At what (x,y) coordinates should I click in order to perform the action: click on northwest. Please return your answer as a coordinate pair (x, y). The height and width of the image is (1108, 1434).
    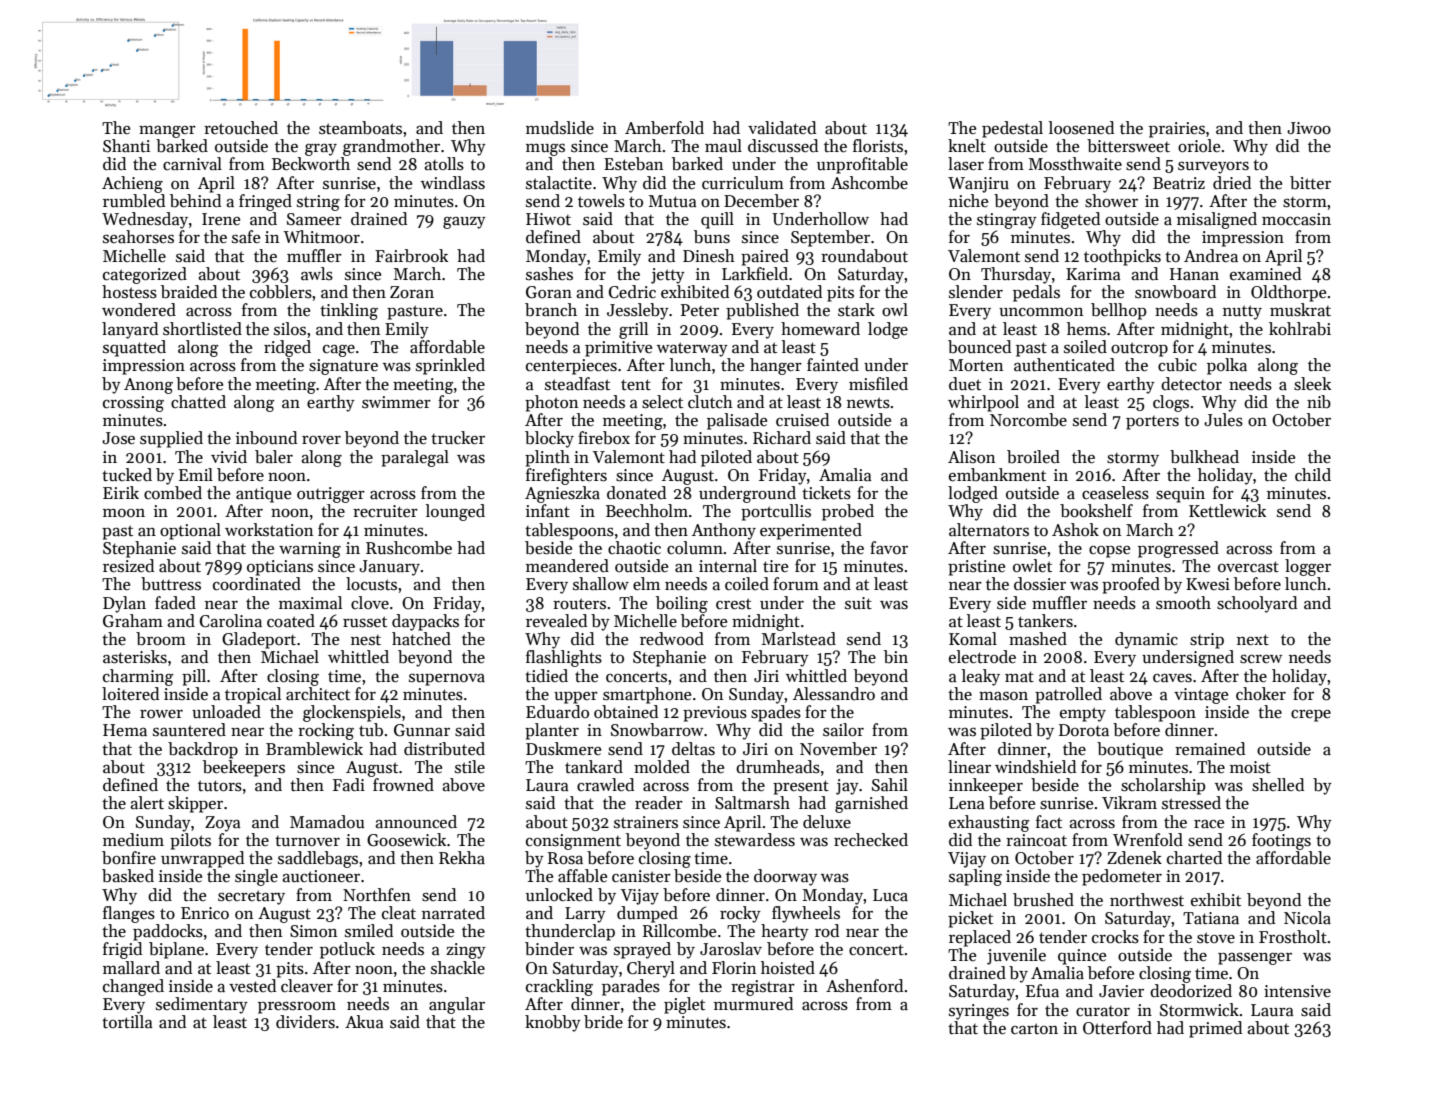
    Looking at the image, I should click on (1147, 900).
